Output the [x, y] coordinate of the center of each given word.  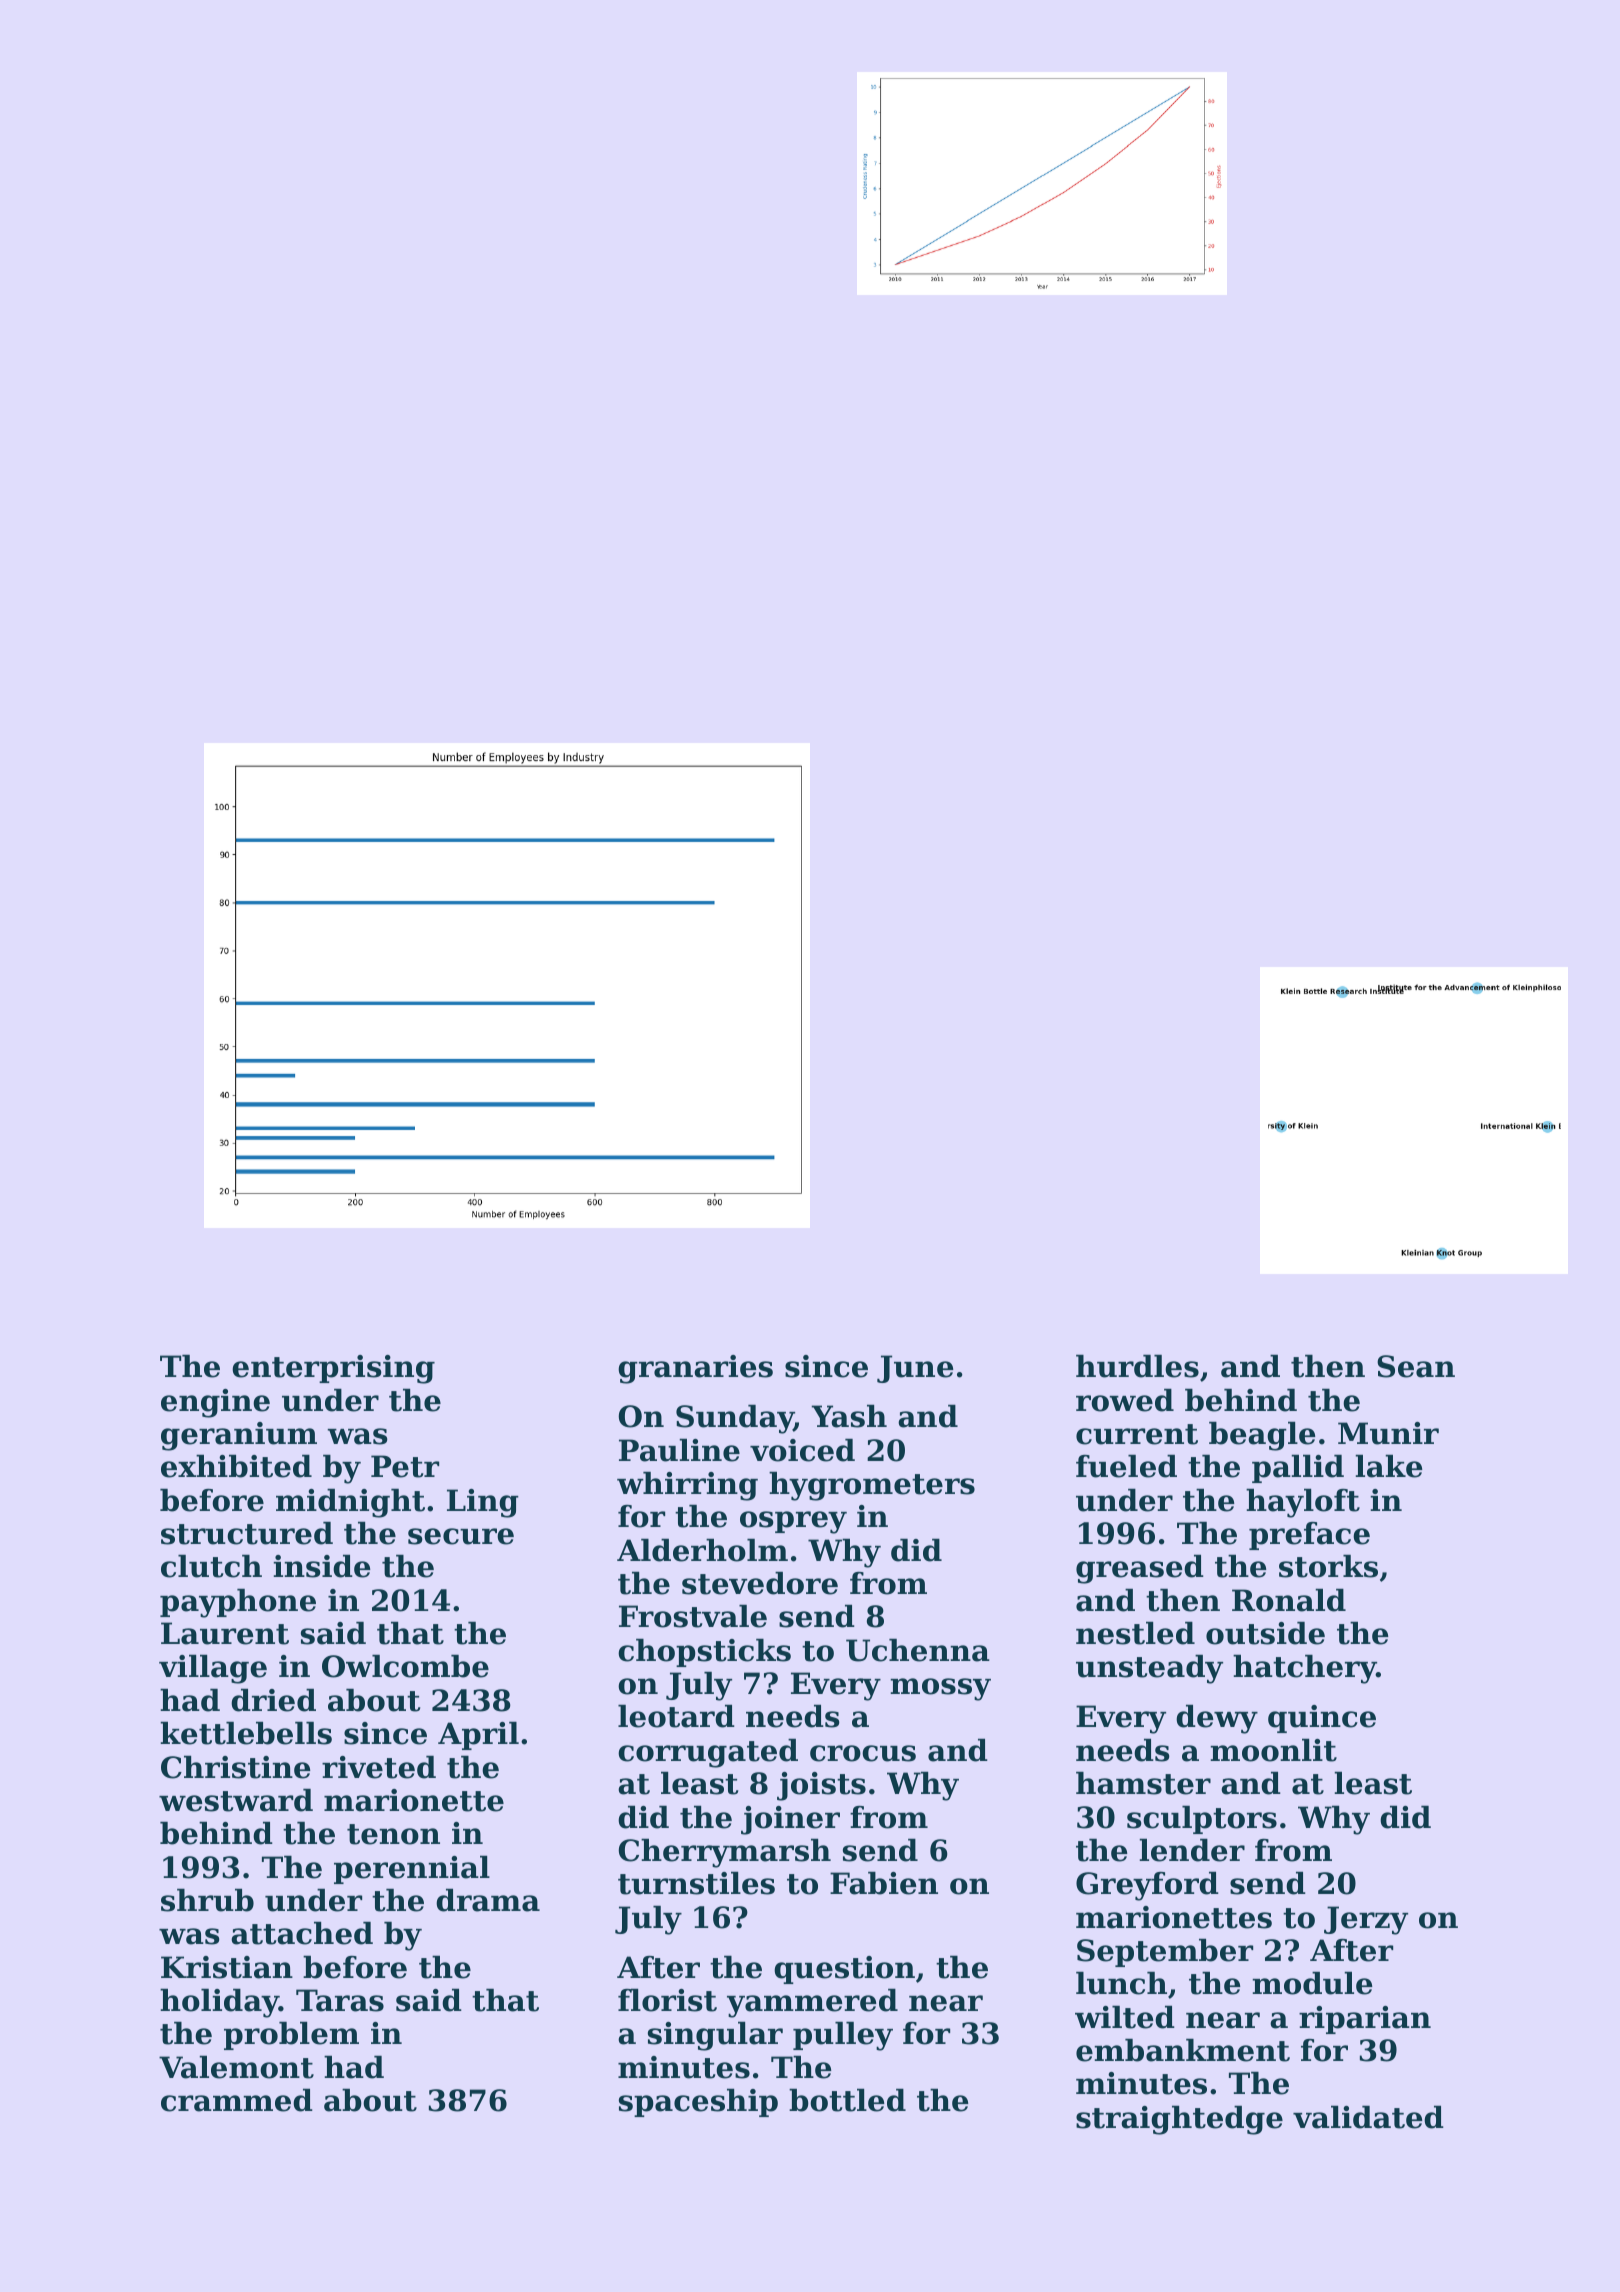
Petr [405, 1466]
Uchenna [918, 1650]
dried [273, 1700]
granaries [695, 1369]
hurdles [1137, 1366]
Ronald [1289, 1600]
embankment [1183, 2050]
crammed [237, 2100]
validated [1368, 2117]
